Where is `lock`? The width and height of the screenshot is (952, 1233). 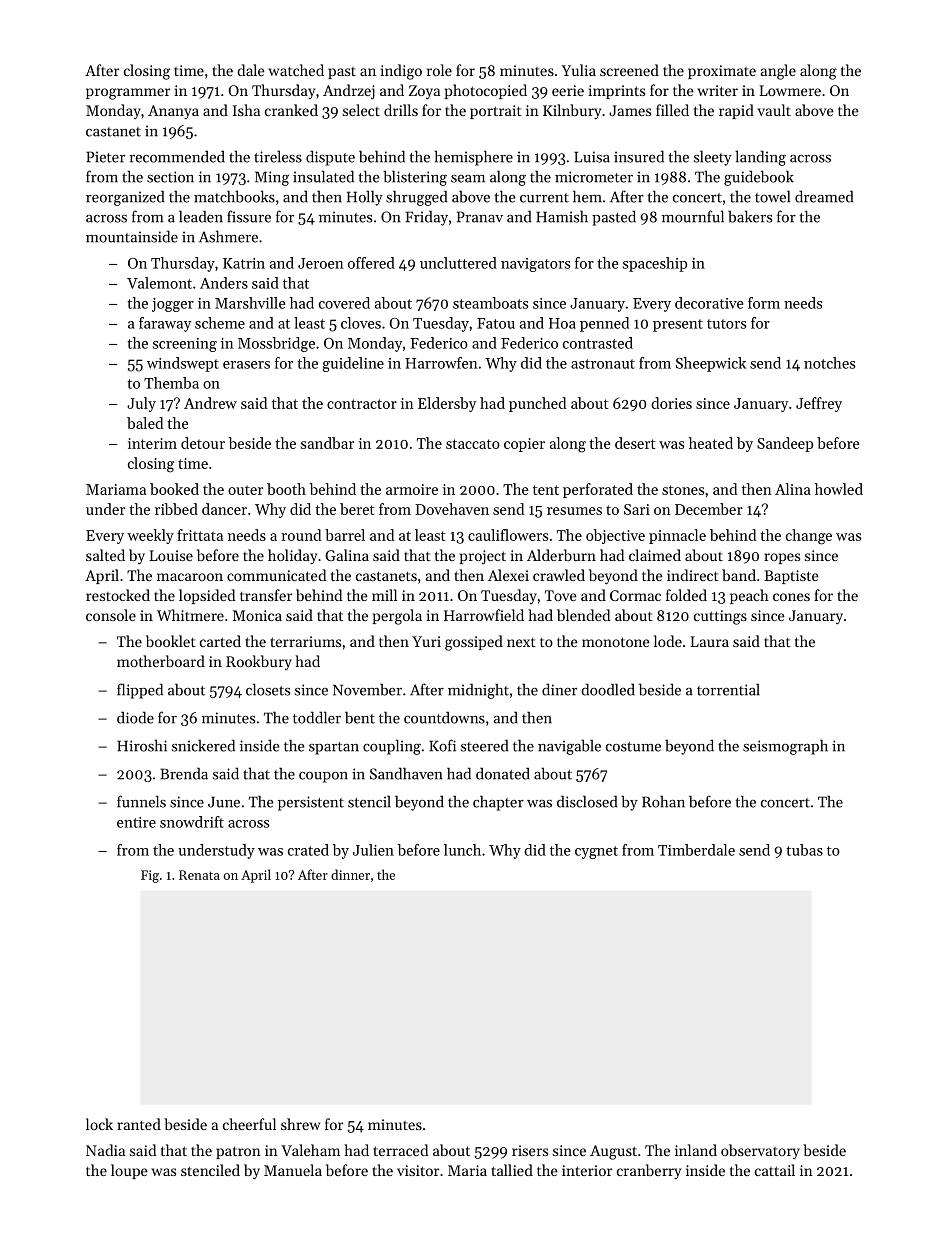 lock is located at coordinates (99, 1124).
